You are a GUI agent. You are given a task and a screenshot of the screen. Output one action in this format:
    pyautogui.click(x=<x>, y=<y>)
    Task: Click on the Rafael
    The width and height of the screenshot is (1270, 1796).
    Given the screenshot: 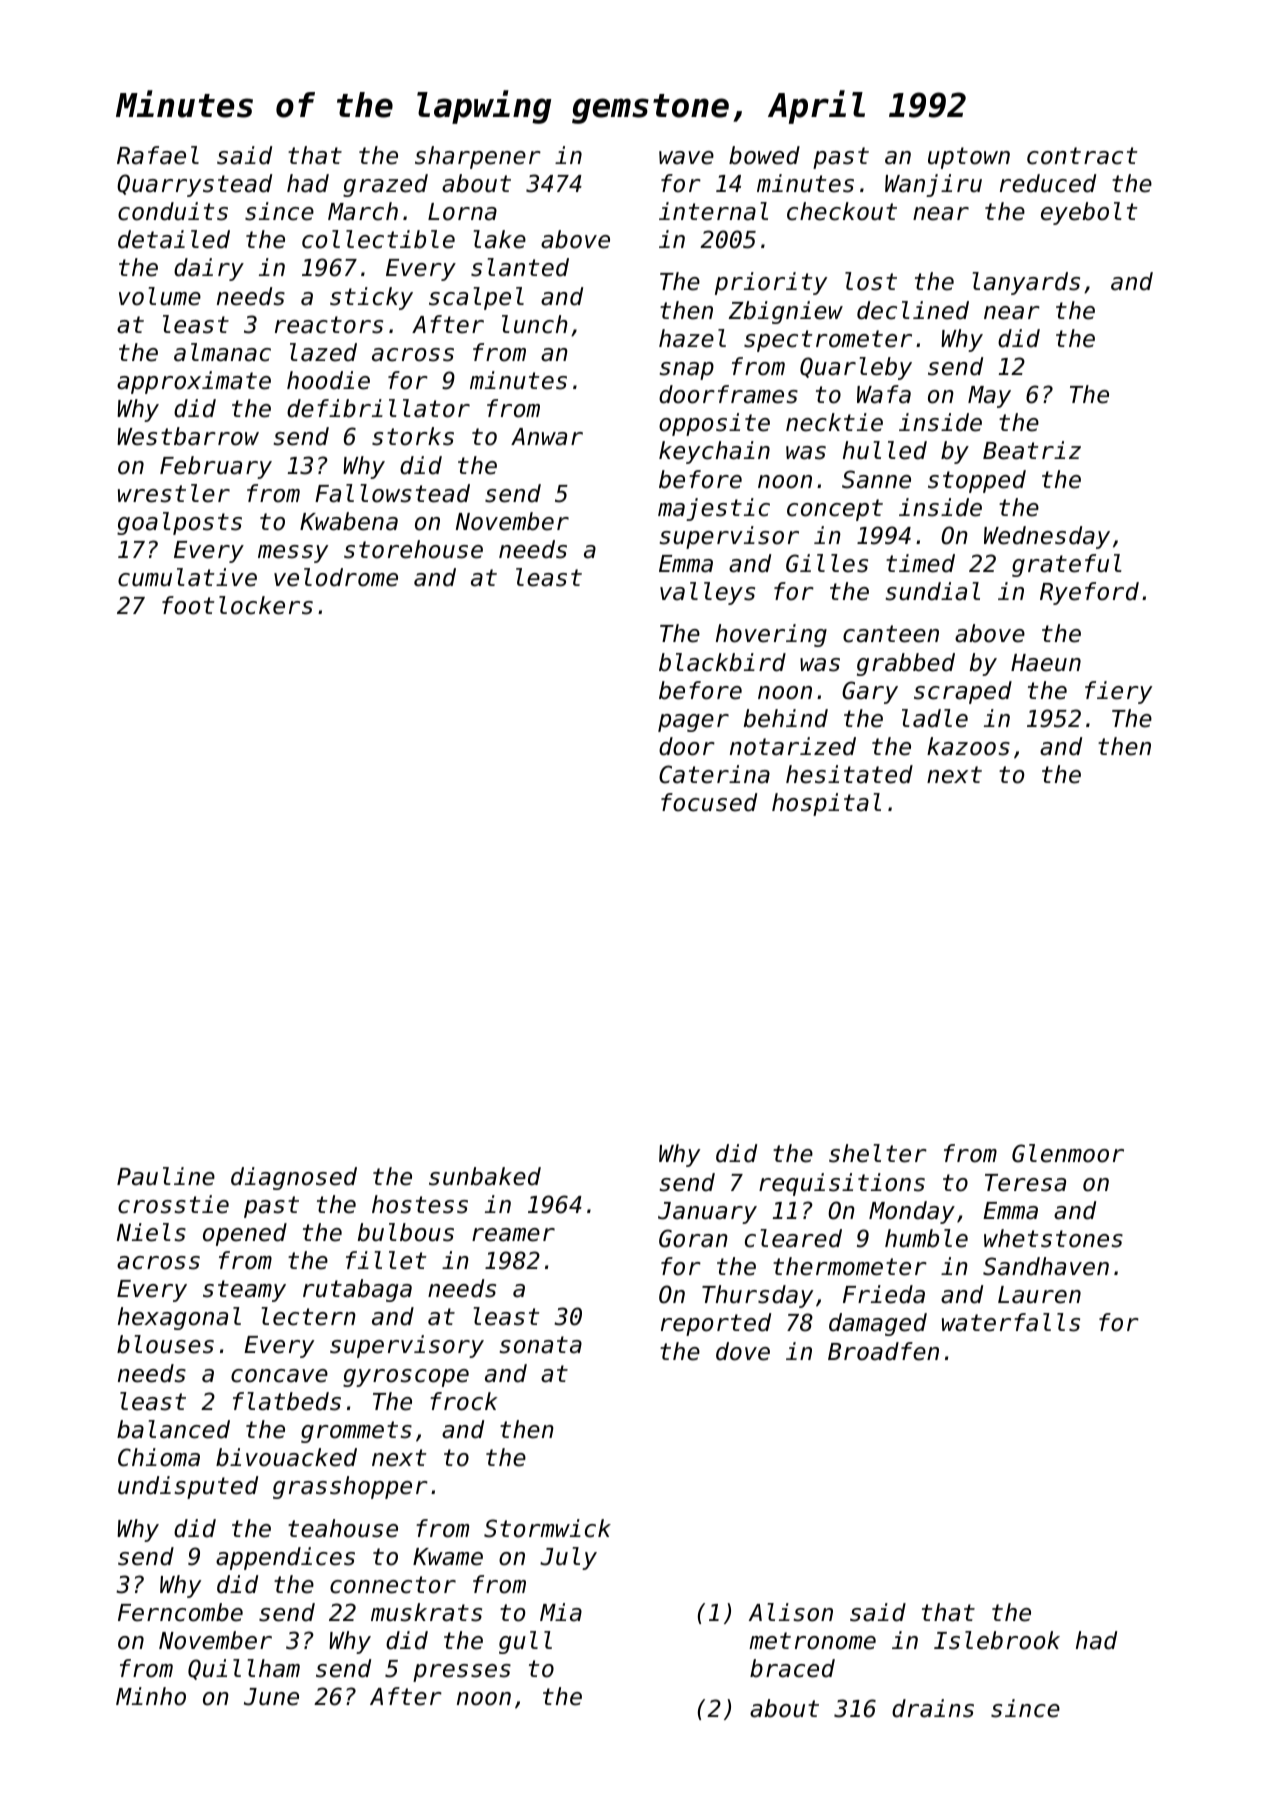 What is the action you would take?
    pyautogui.click(x=158, y=155)
